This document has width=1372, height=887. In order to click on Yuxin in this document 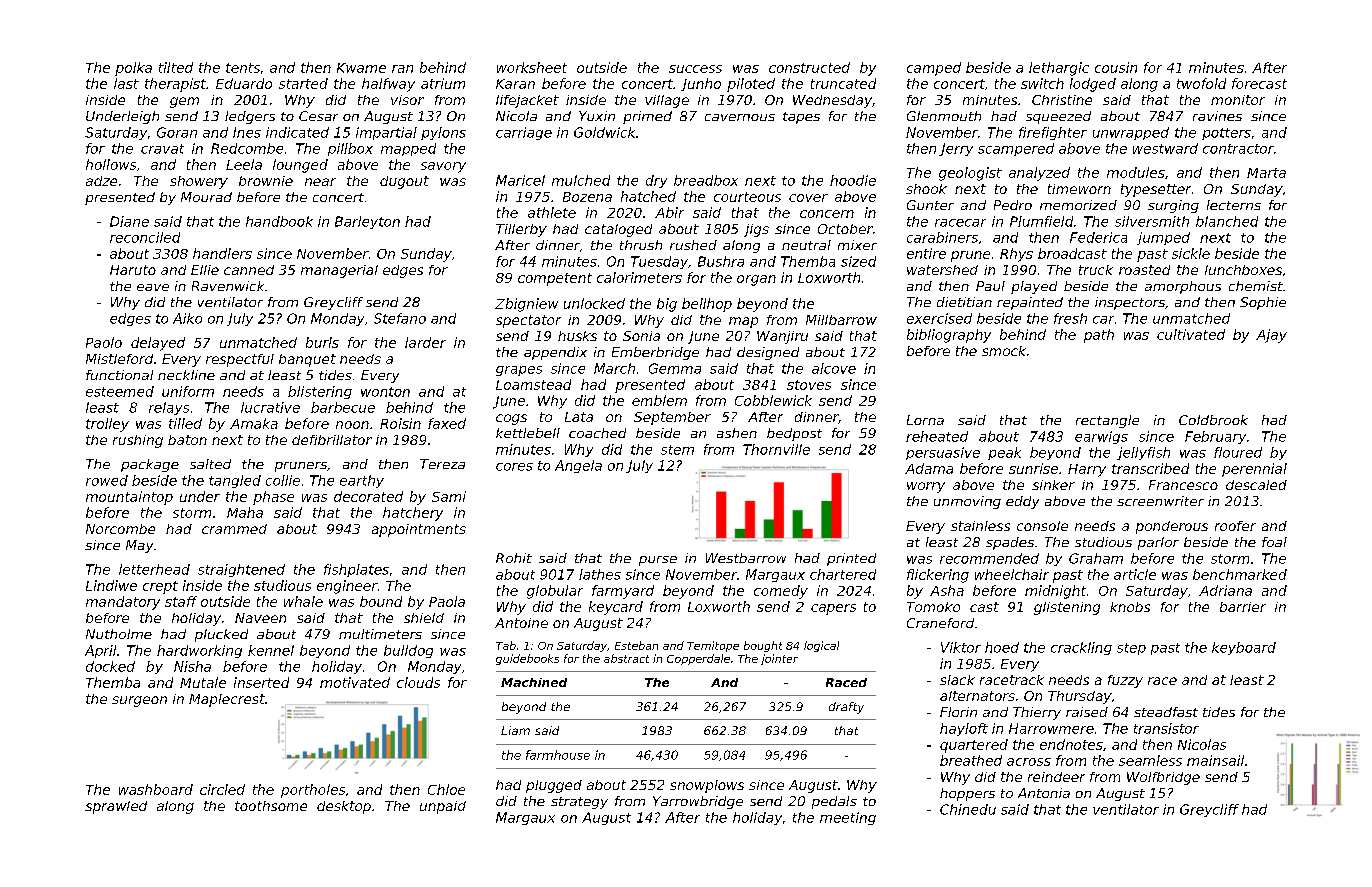, I will do `click(597, 116)`.
